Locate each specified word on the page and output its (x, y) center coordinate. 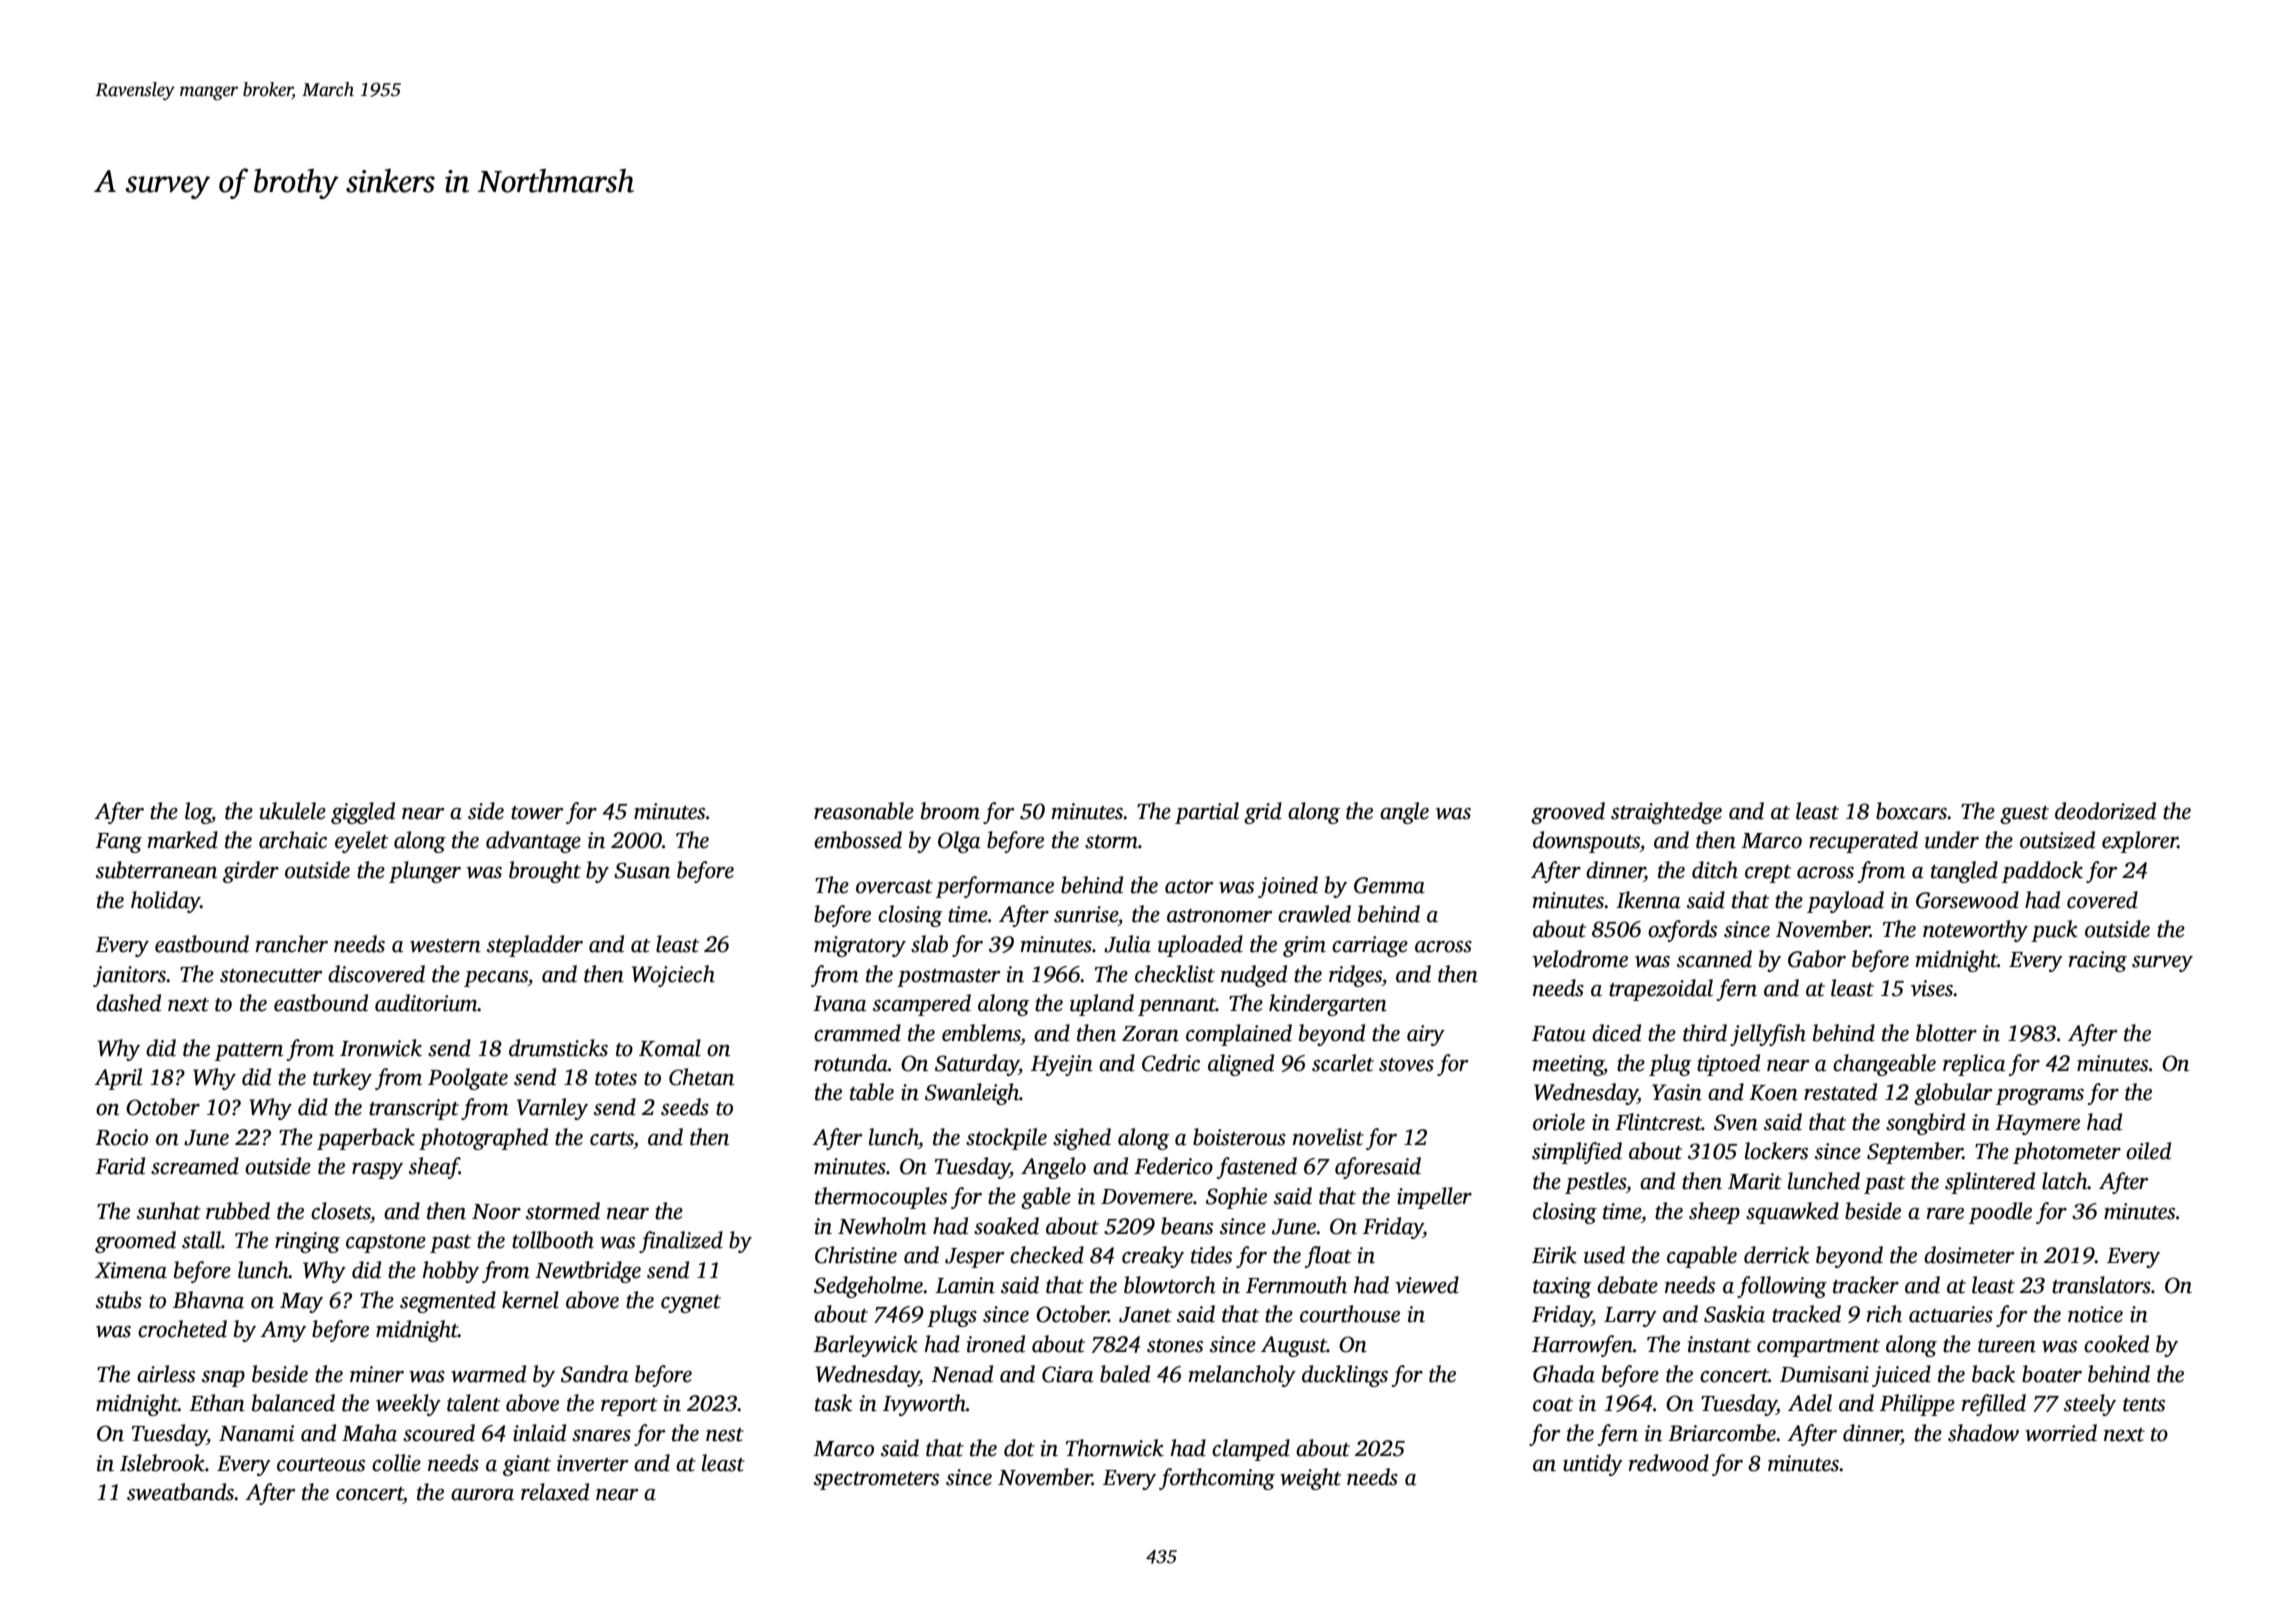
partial (1207, 813)
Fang (118, 843)
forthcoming (1217, 1479)
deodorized (2105, 811)
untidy (1593, 1465)
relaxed (555, 1492)
